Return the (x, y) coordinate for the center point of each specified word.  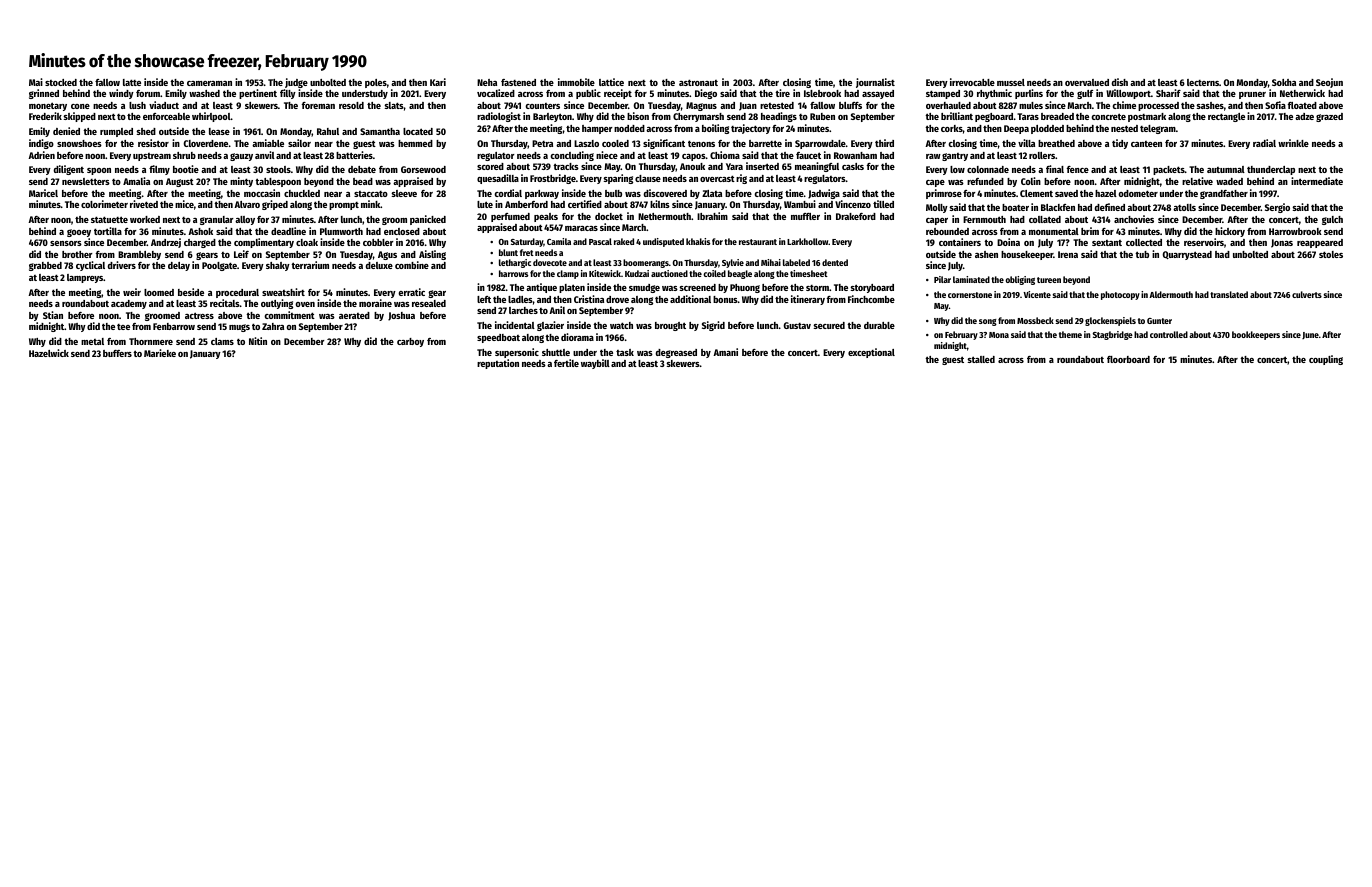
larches (523, 310)
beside (191, 292)
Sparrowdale (820, 144)
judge (296, 83)
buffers (117, 353)
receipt (618, 94)
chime (1124, 105)
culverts (1307, 294)
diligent (68, 170)
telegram (1158, 129)
